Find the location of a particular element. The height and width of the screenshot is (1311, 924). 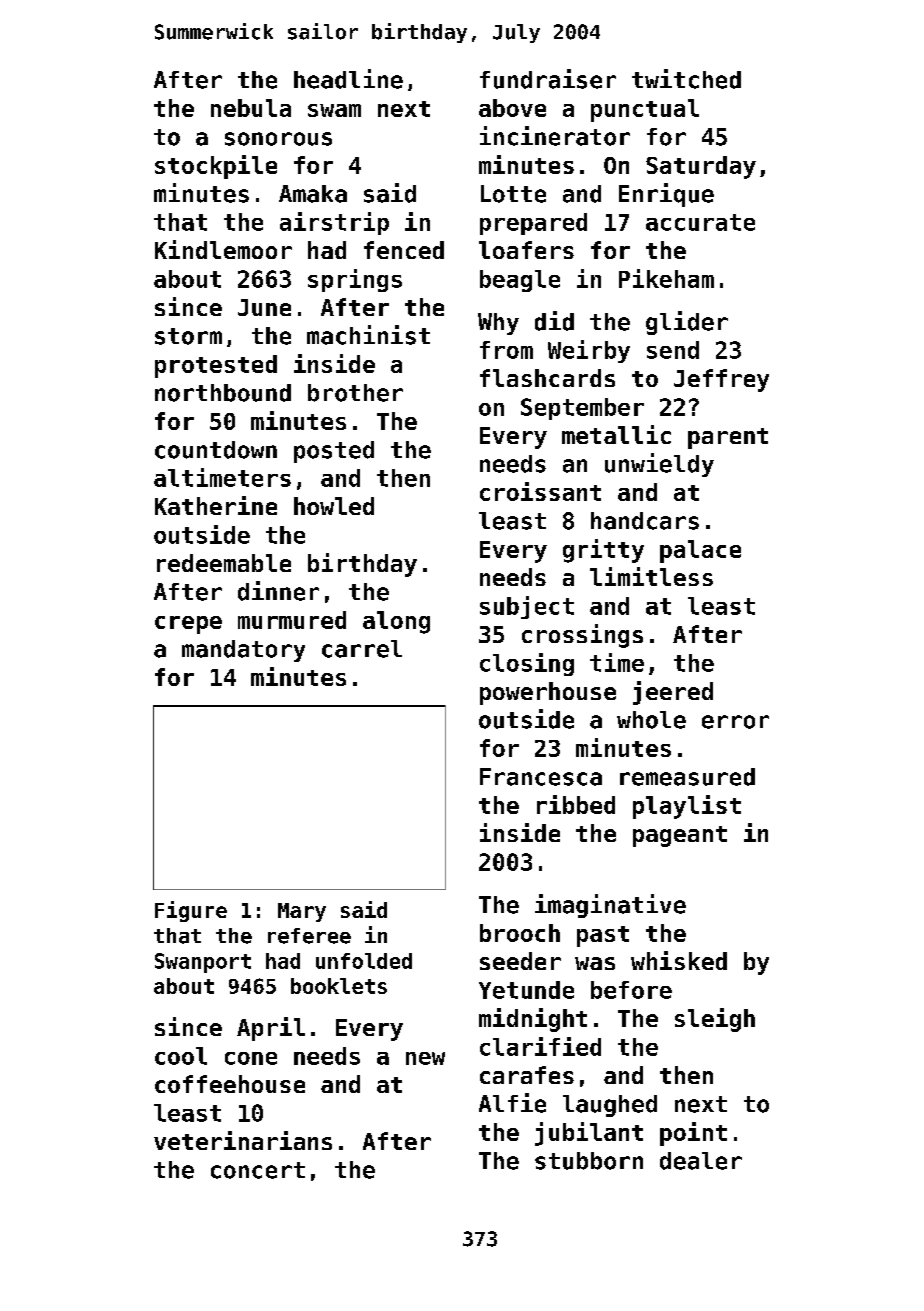

seeder is located at coordinates (520, 961).
